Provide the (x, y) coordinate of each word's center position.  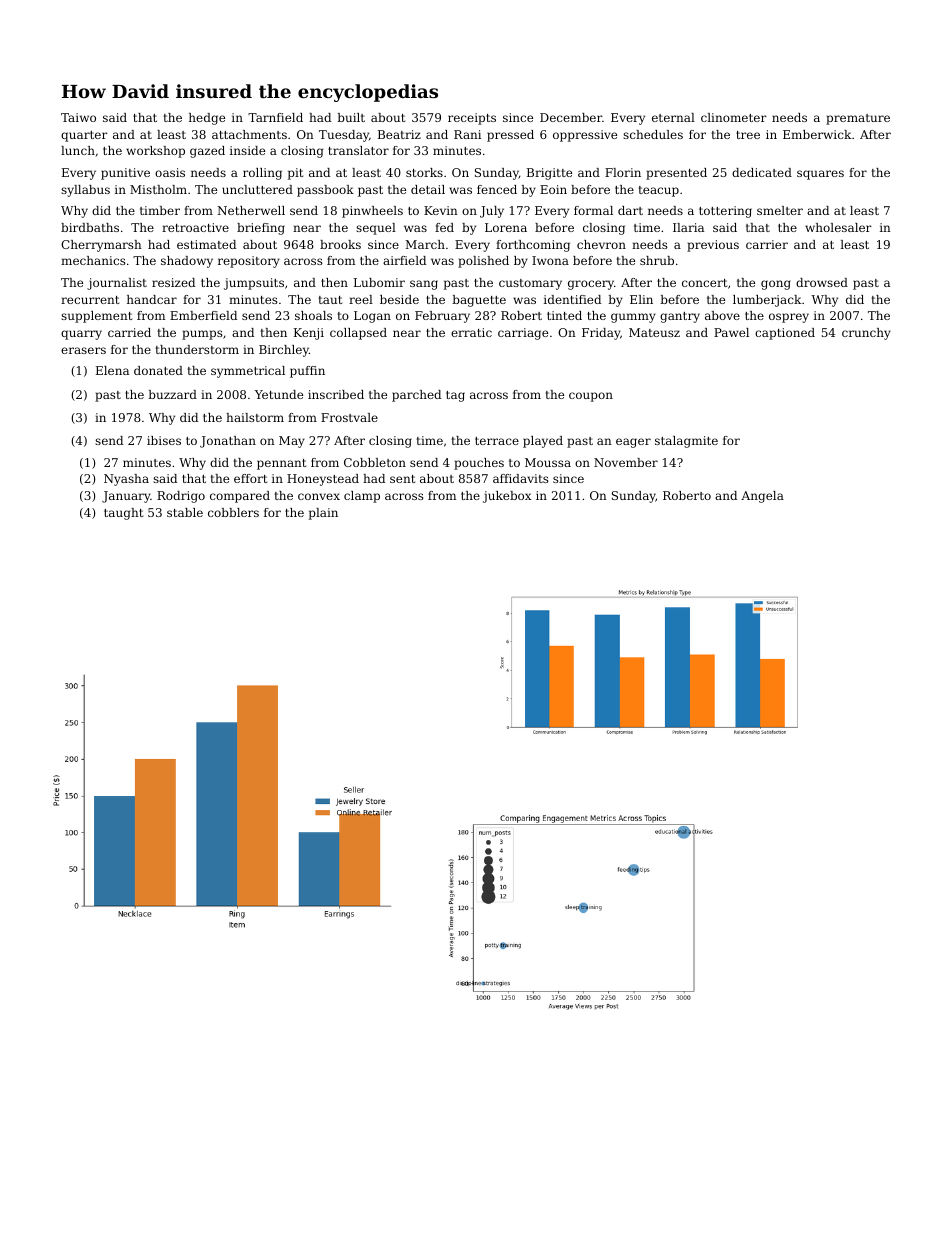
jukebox (507, 497)
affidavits (521, 478)
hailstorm (255, 417)
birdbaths (90, 227)
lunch (78, 150)
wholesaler (838, 227)
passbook (325, 191)
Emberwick (817, 134)
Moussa (548, 462)
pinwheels (372, 212)
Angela (762, 497)
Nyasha (126, 480)
